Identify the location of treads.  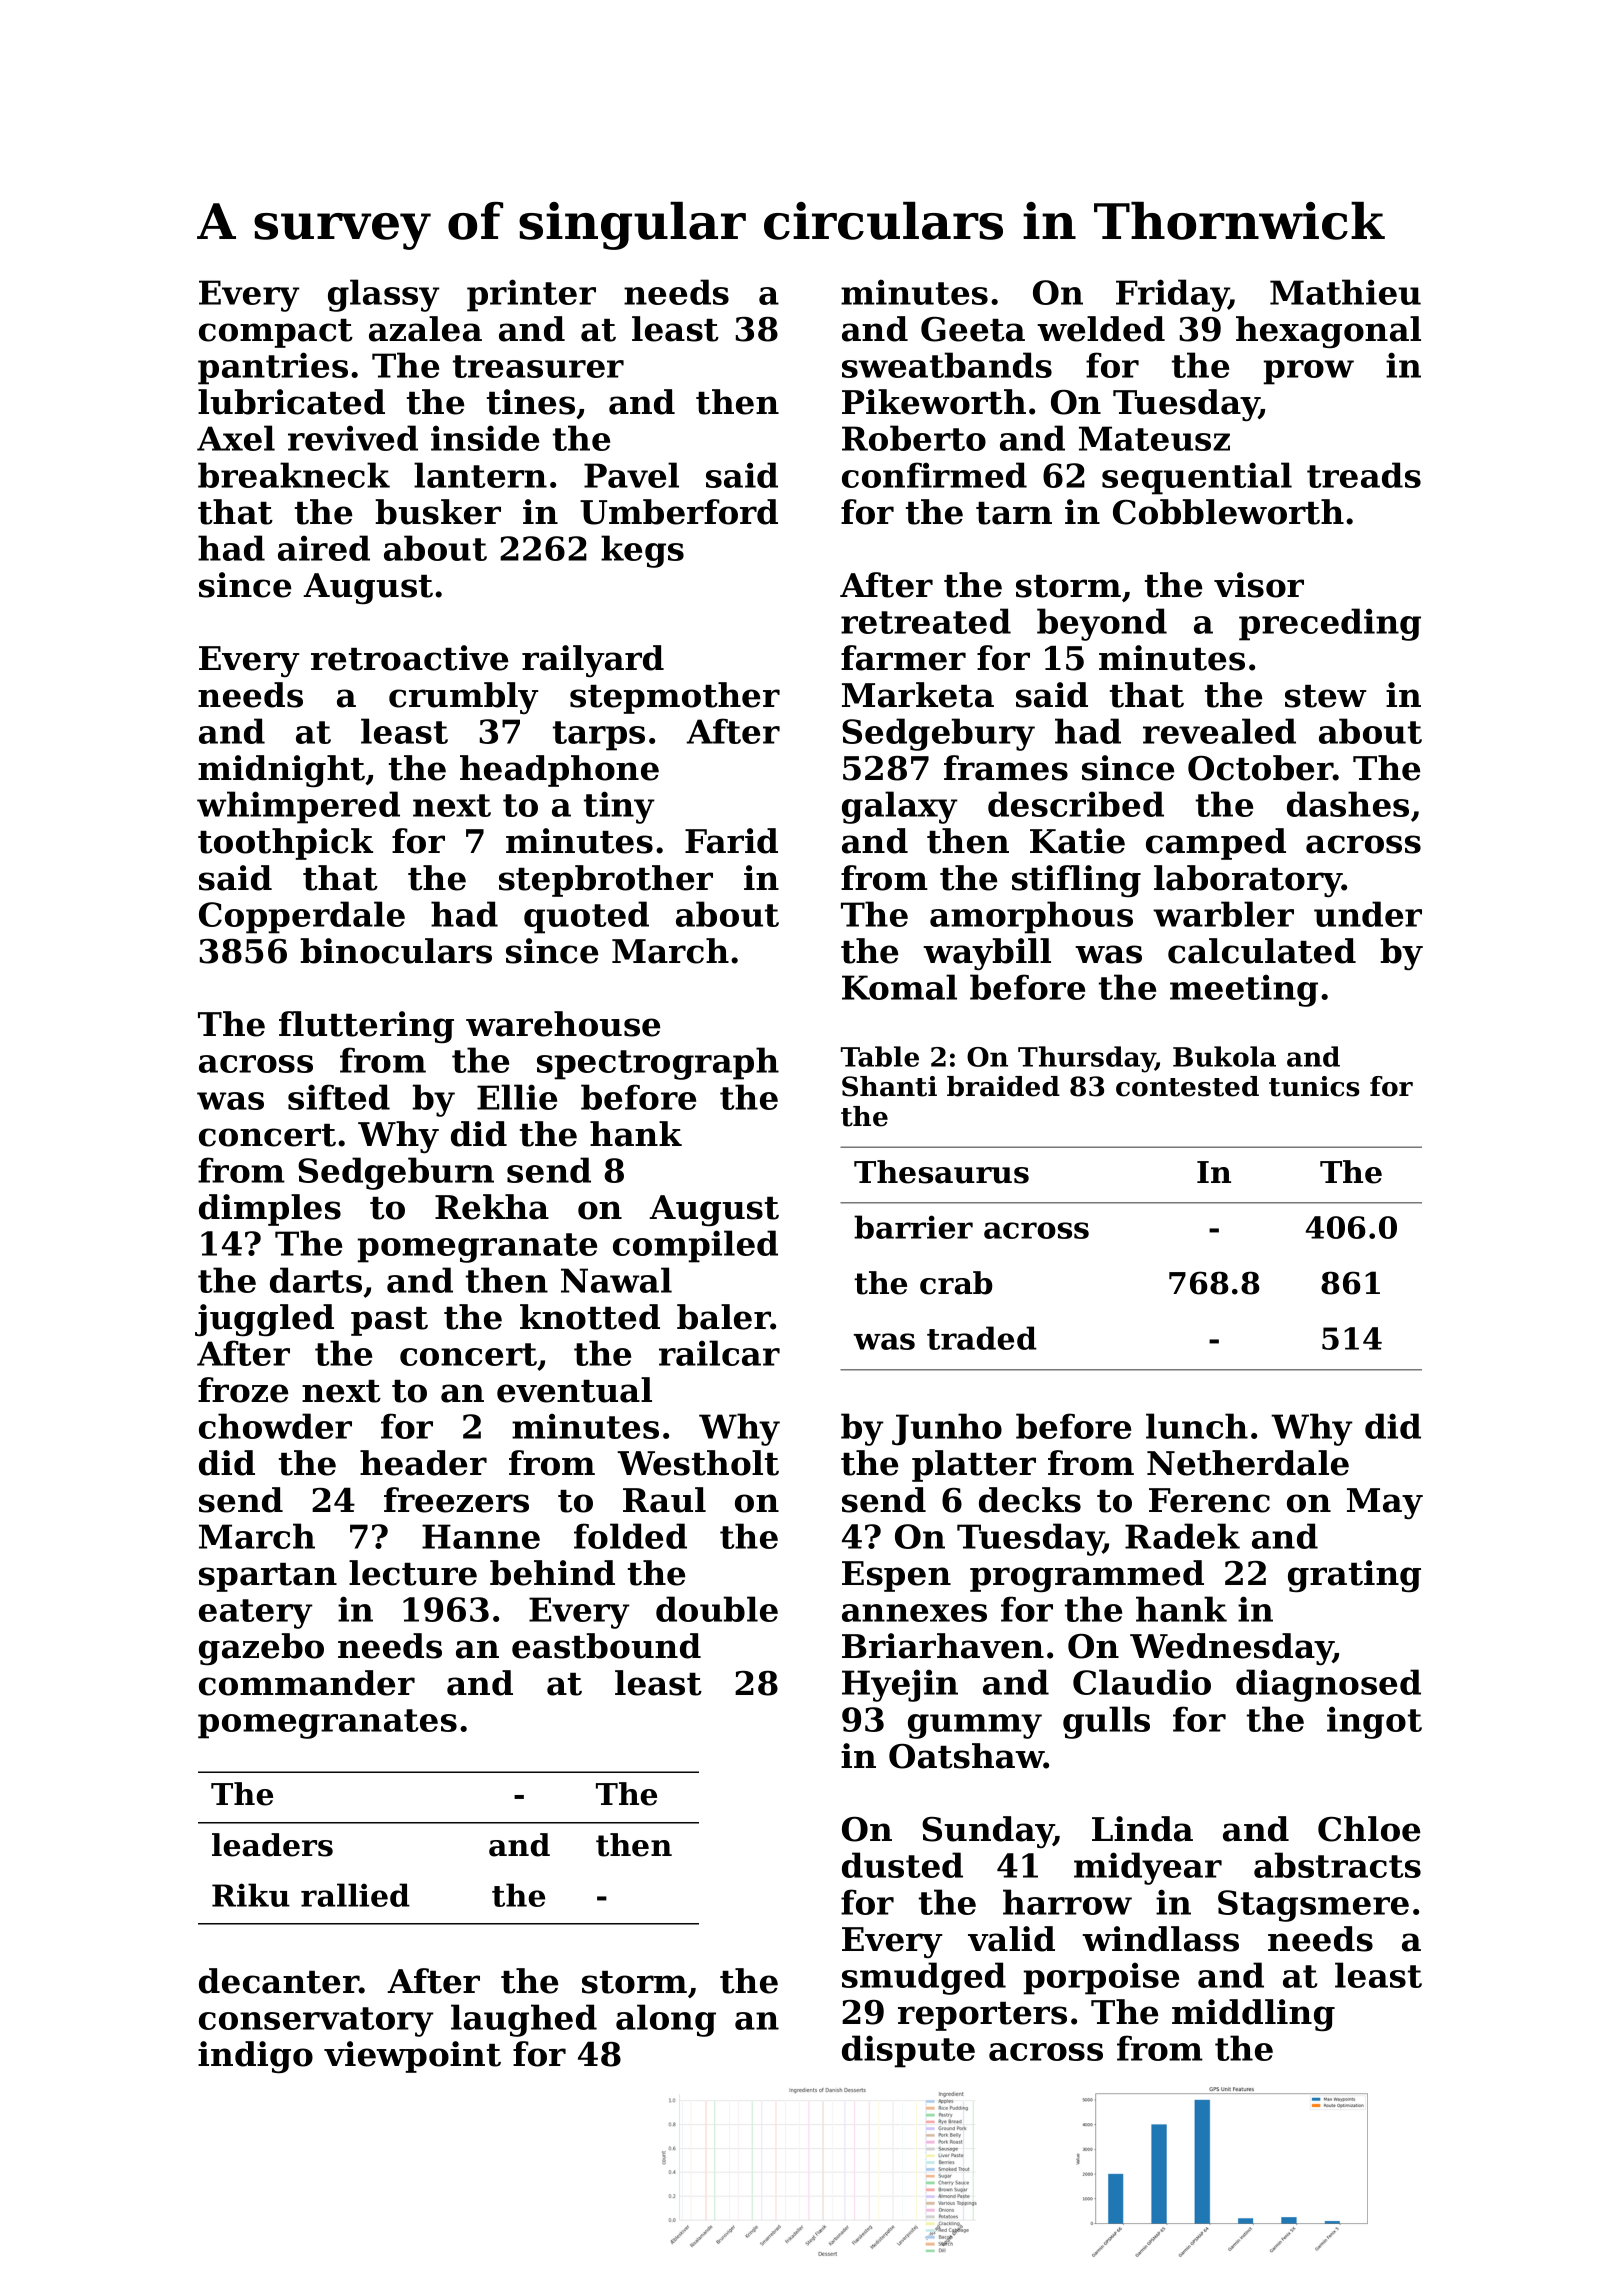
(1364, 475).
